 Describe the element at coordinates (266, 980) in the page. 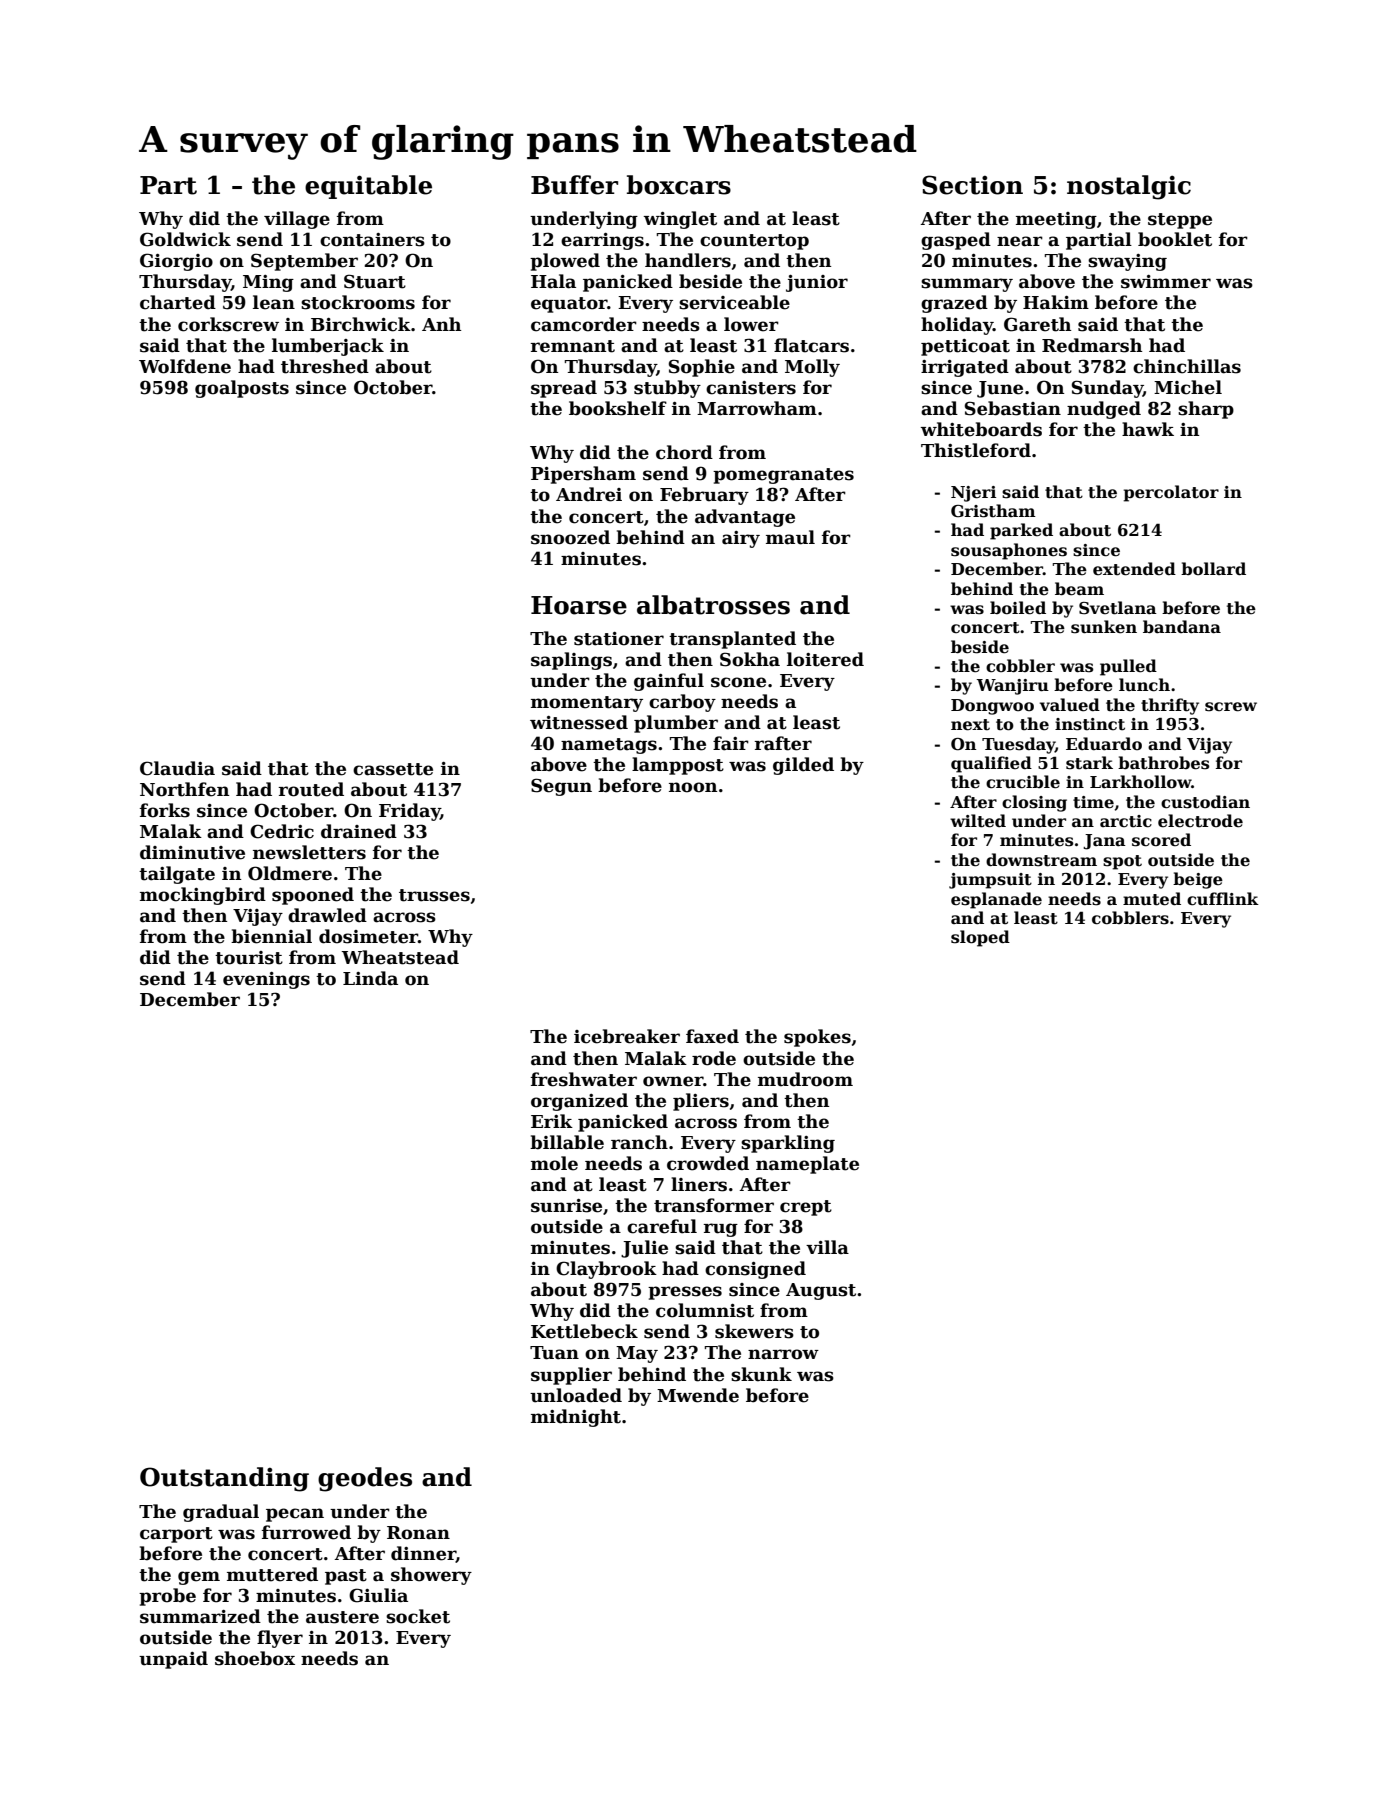

I see `evenings` at that location.
